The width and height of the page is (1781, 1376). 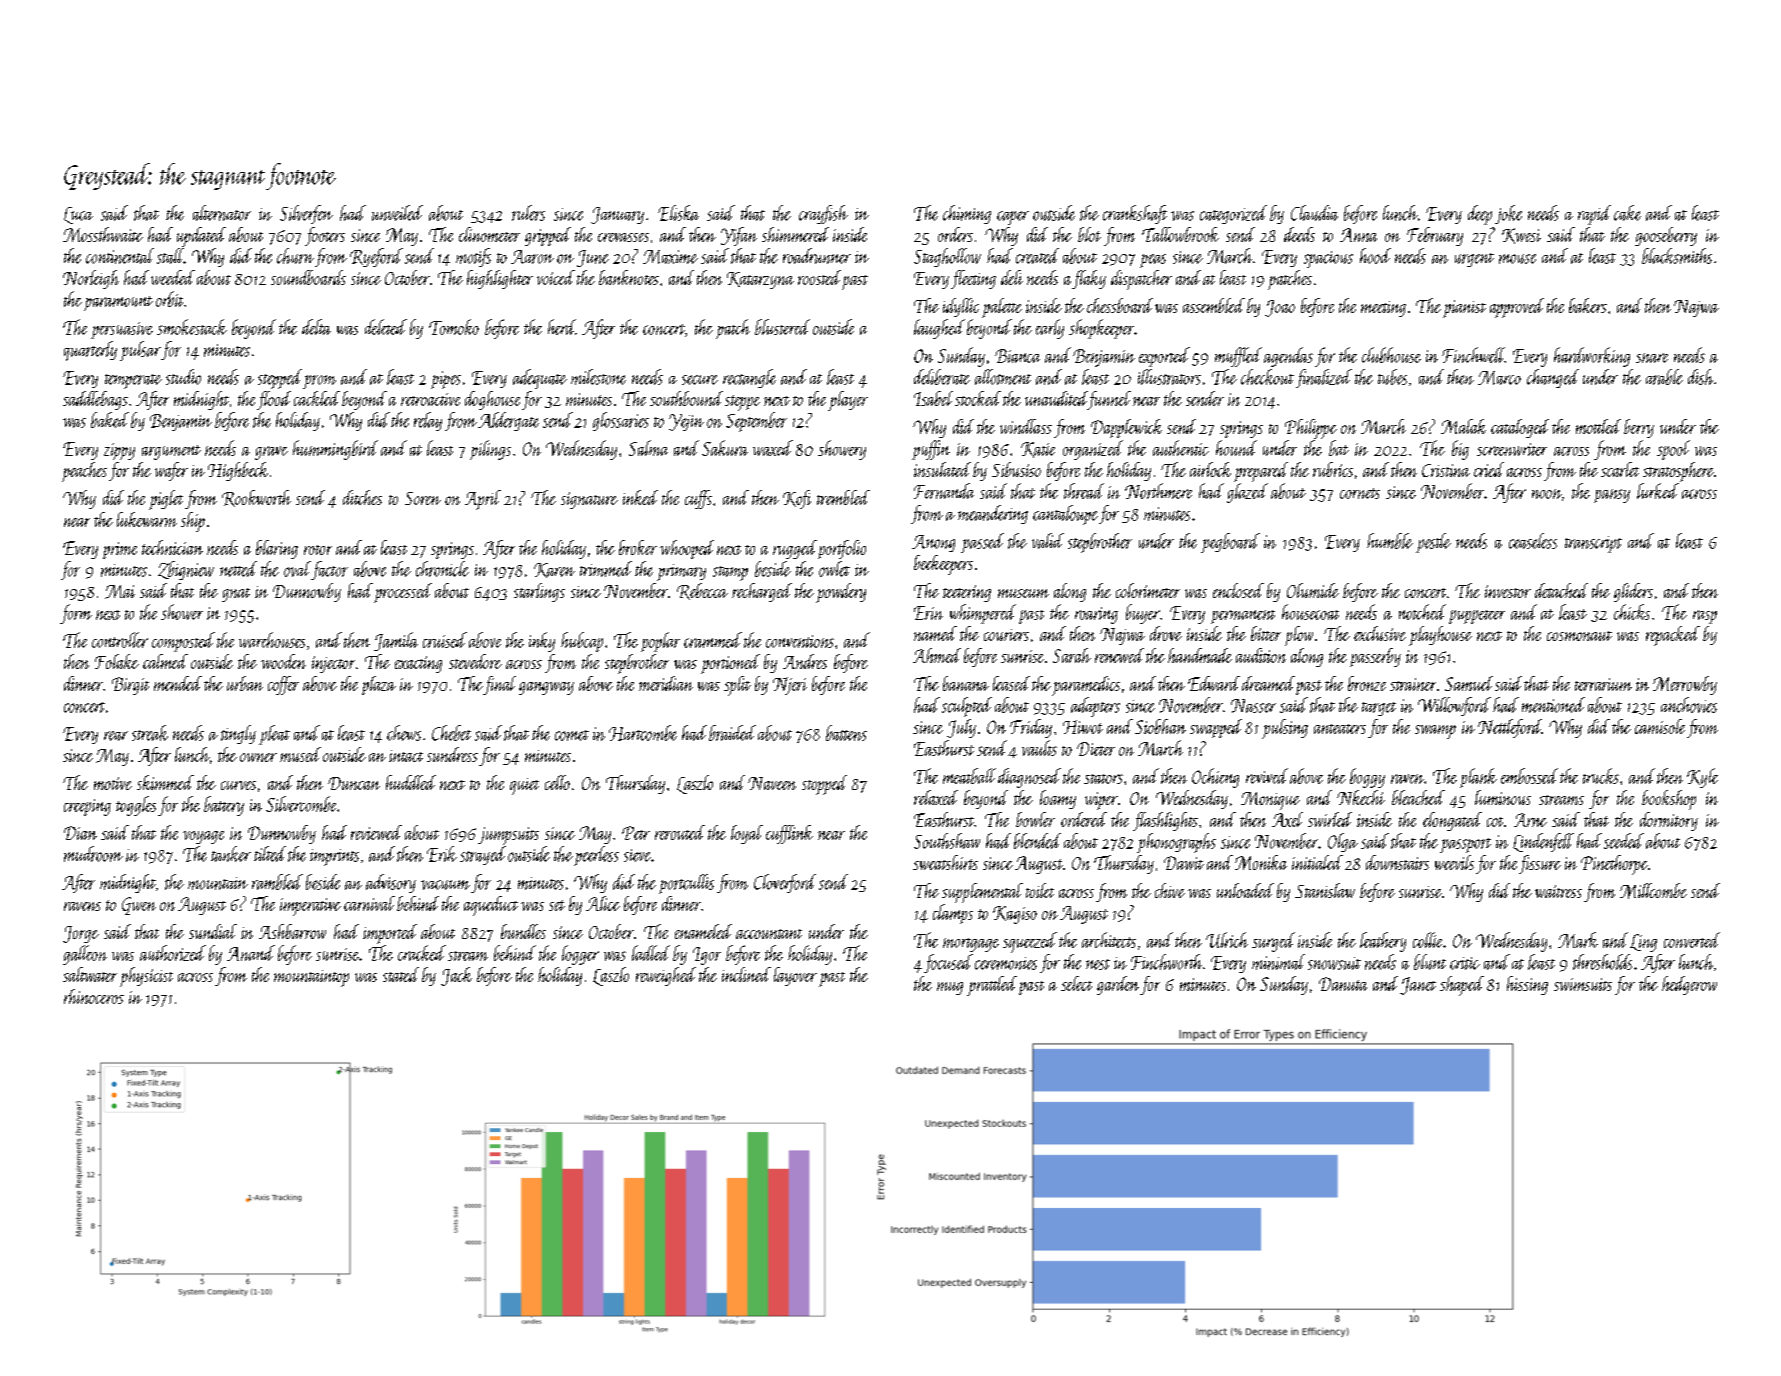 What do you see at coordinates (78, 215) in the page?
I see `Luca` at bounding box center [78, 215].
